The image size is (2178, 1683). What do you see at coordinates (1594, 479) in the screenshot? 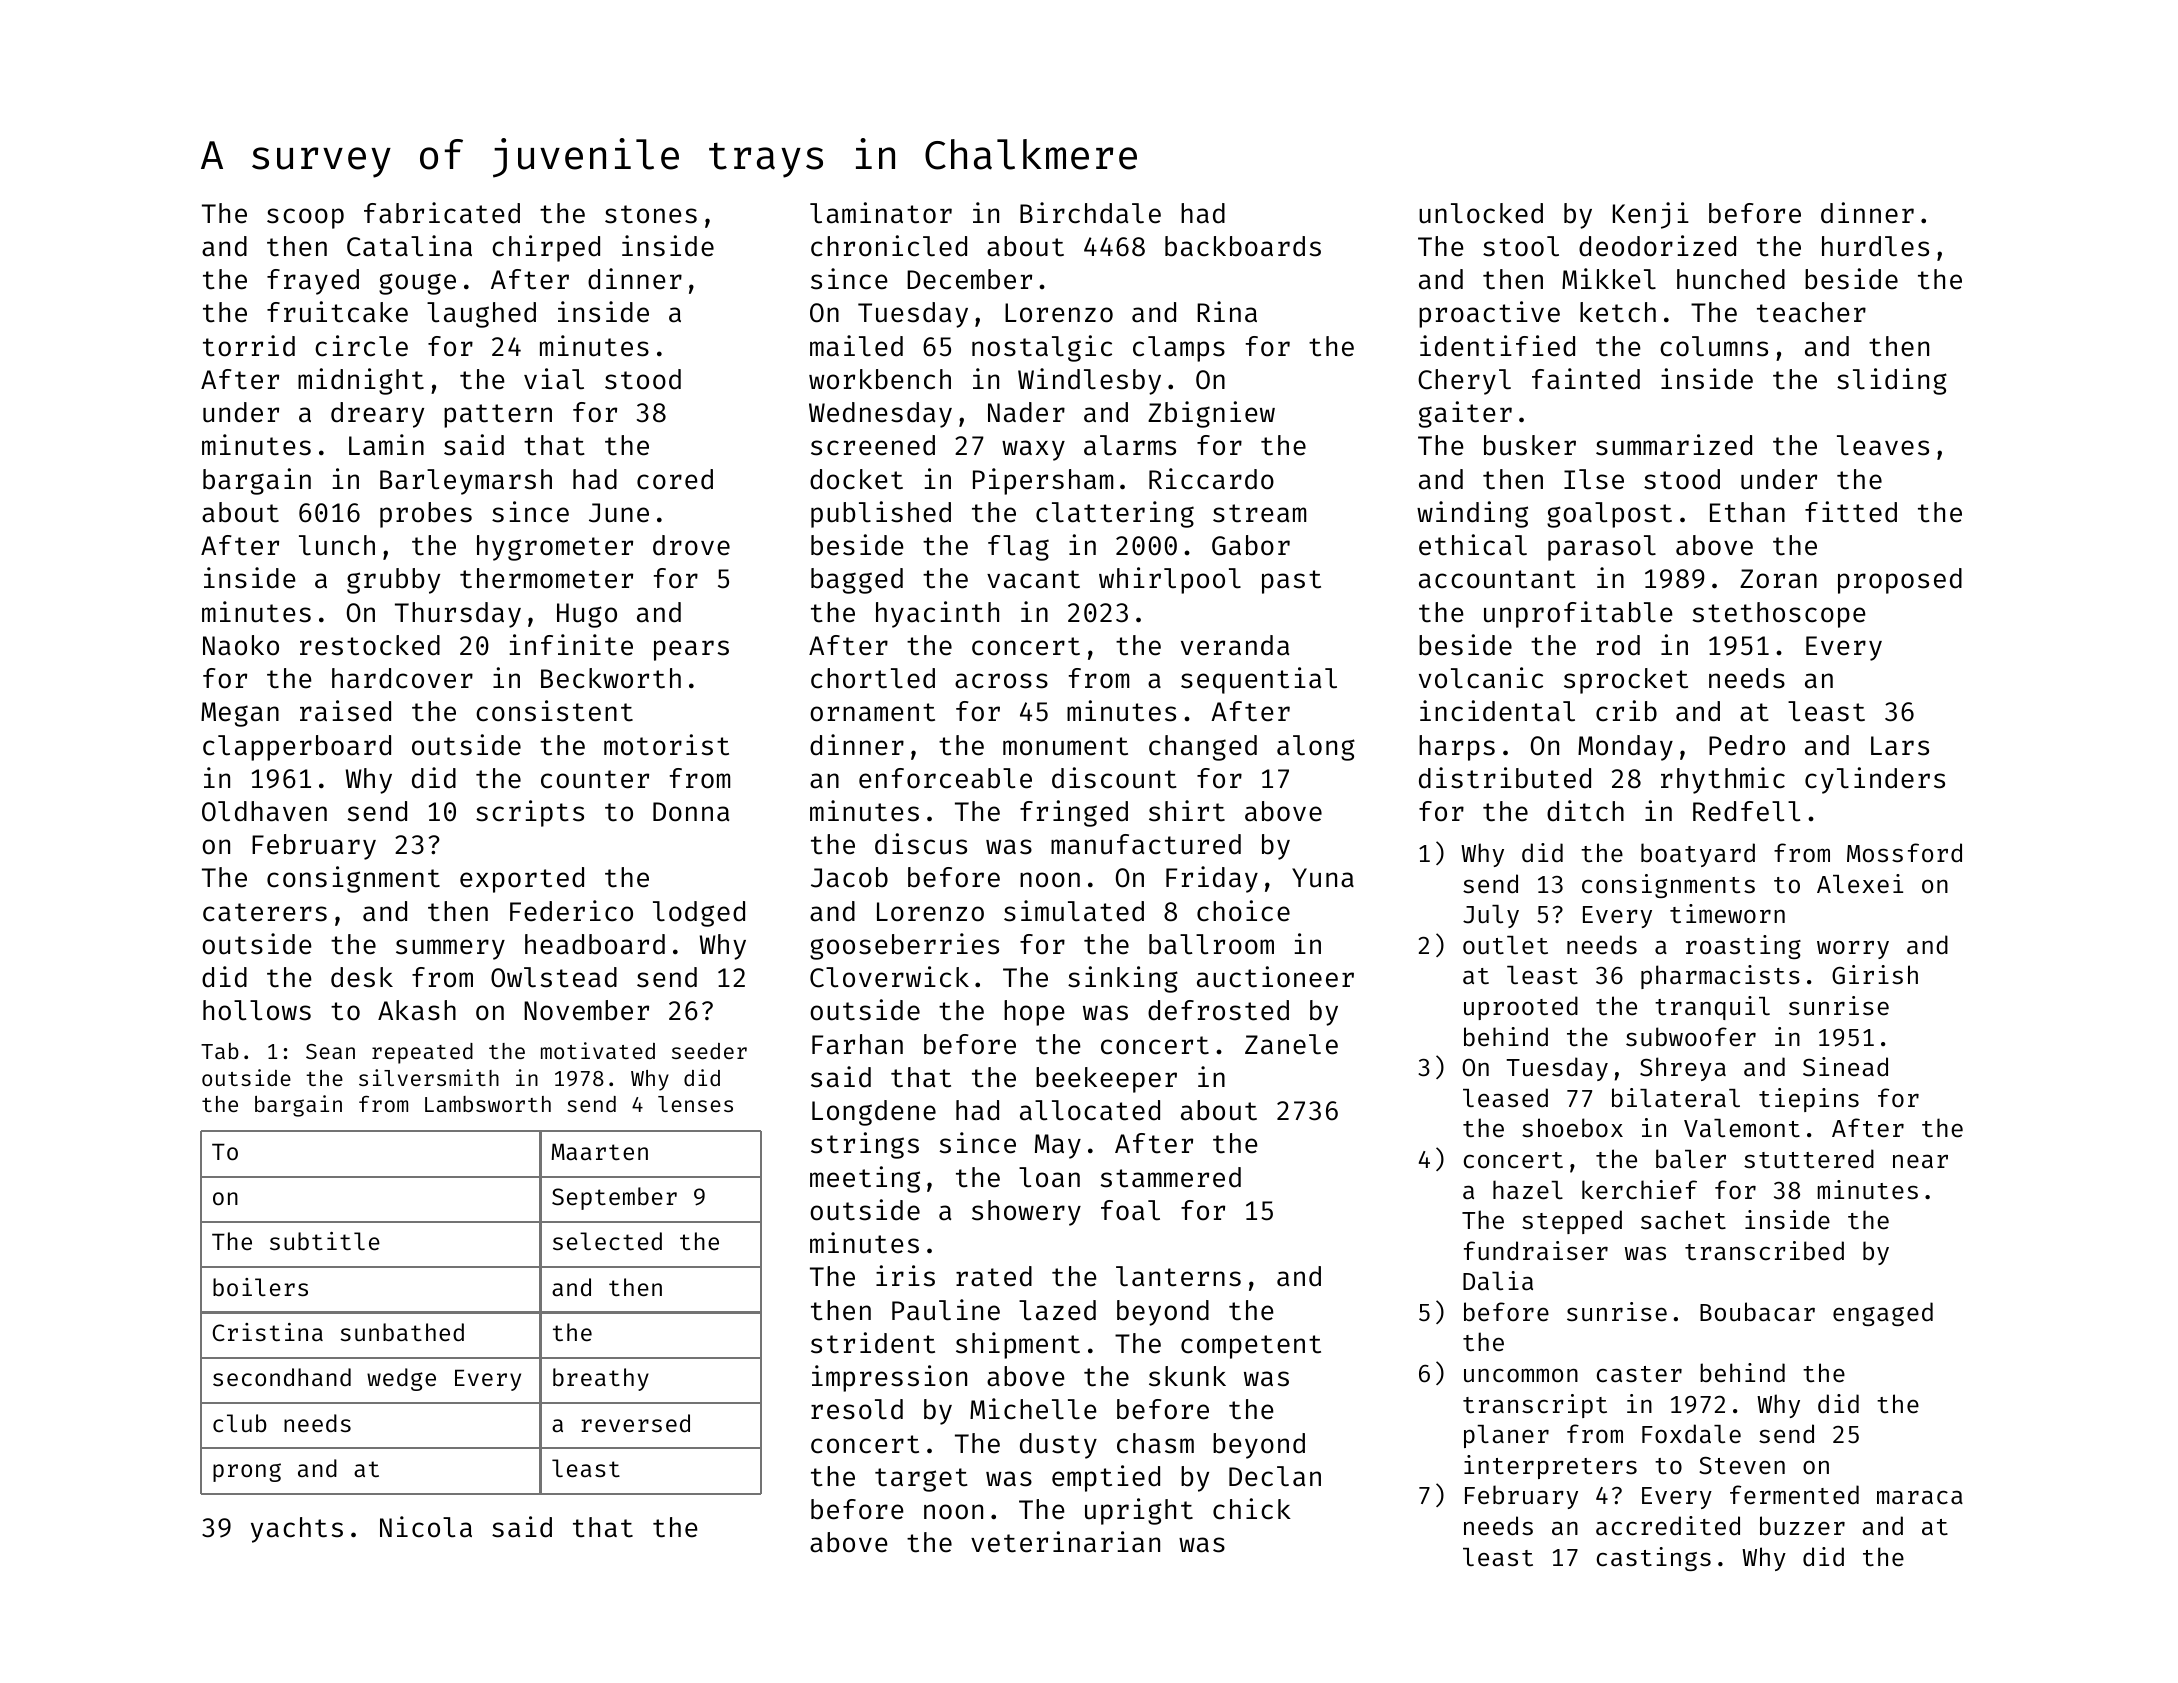
I see `Ilse` at bounding box center [1594, 479].
